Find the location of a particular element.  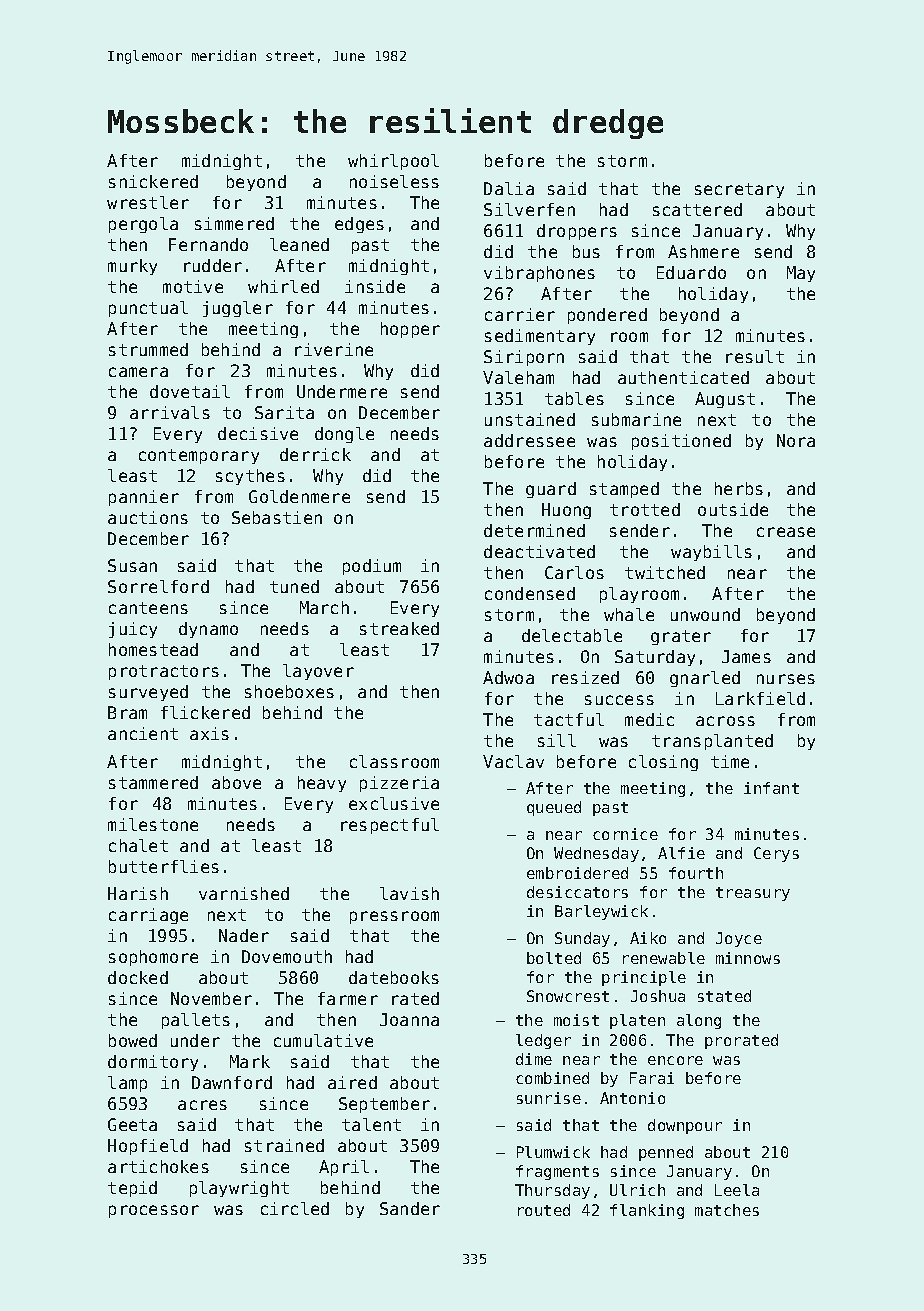

closing is located at coordinates (663, 763).
